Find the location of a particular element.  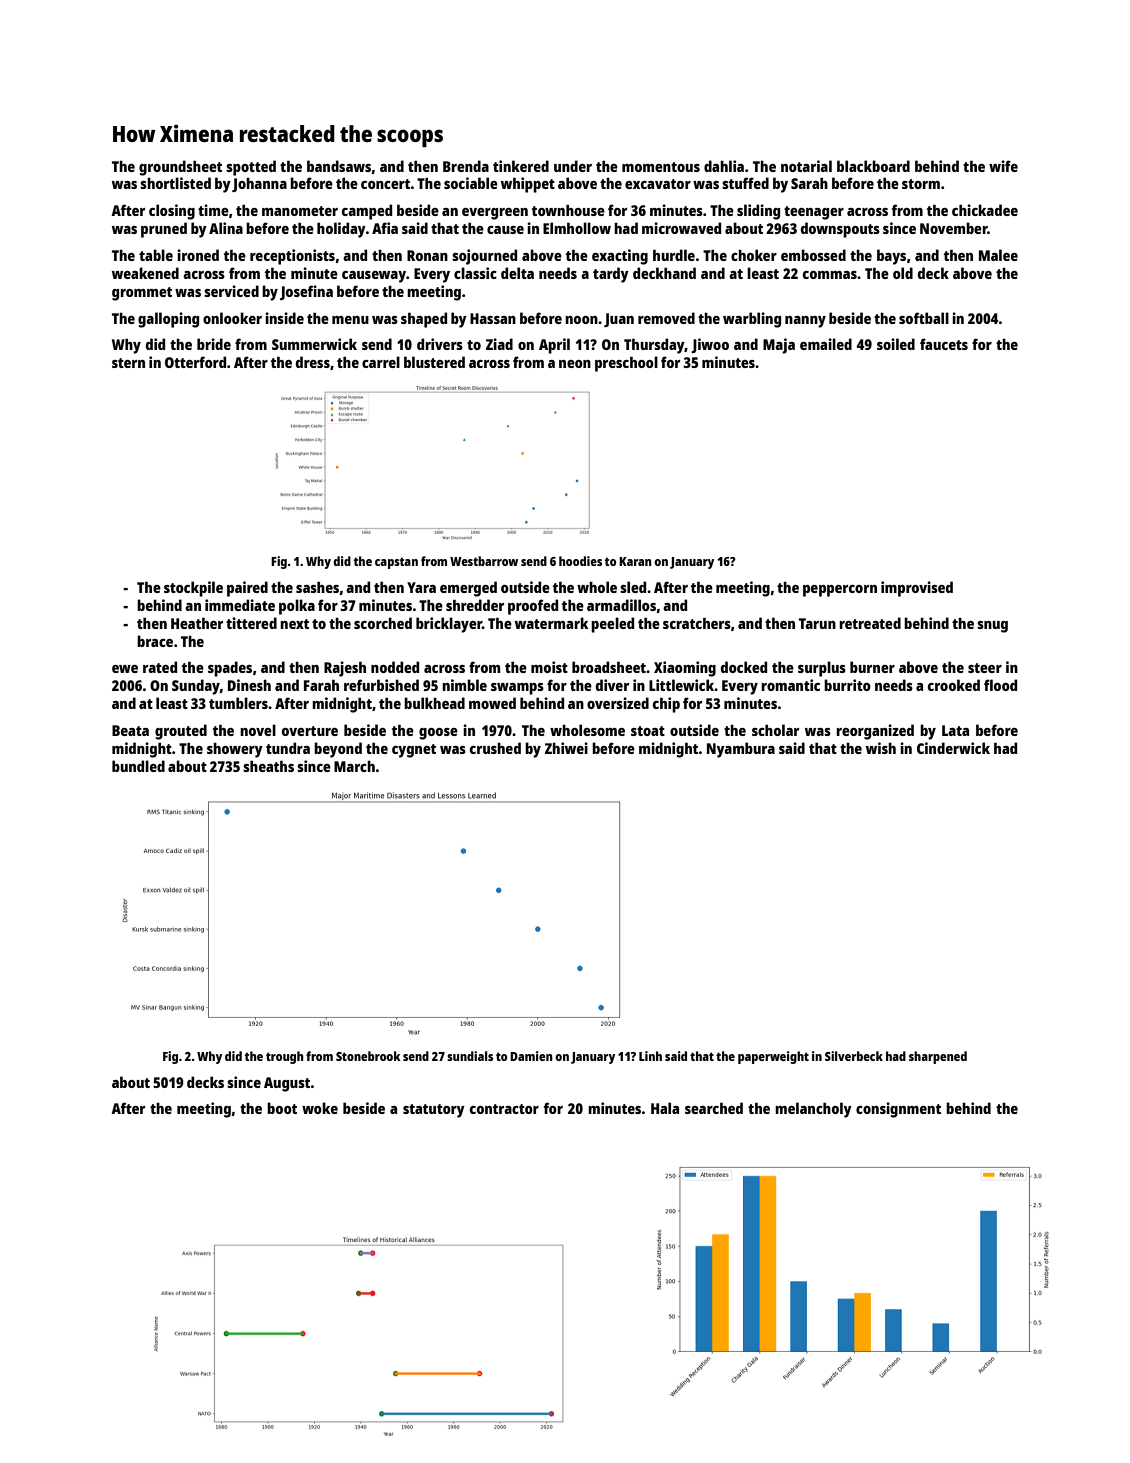

sharpened is located at coordinates (938, 1057).
